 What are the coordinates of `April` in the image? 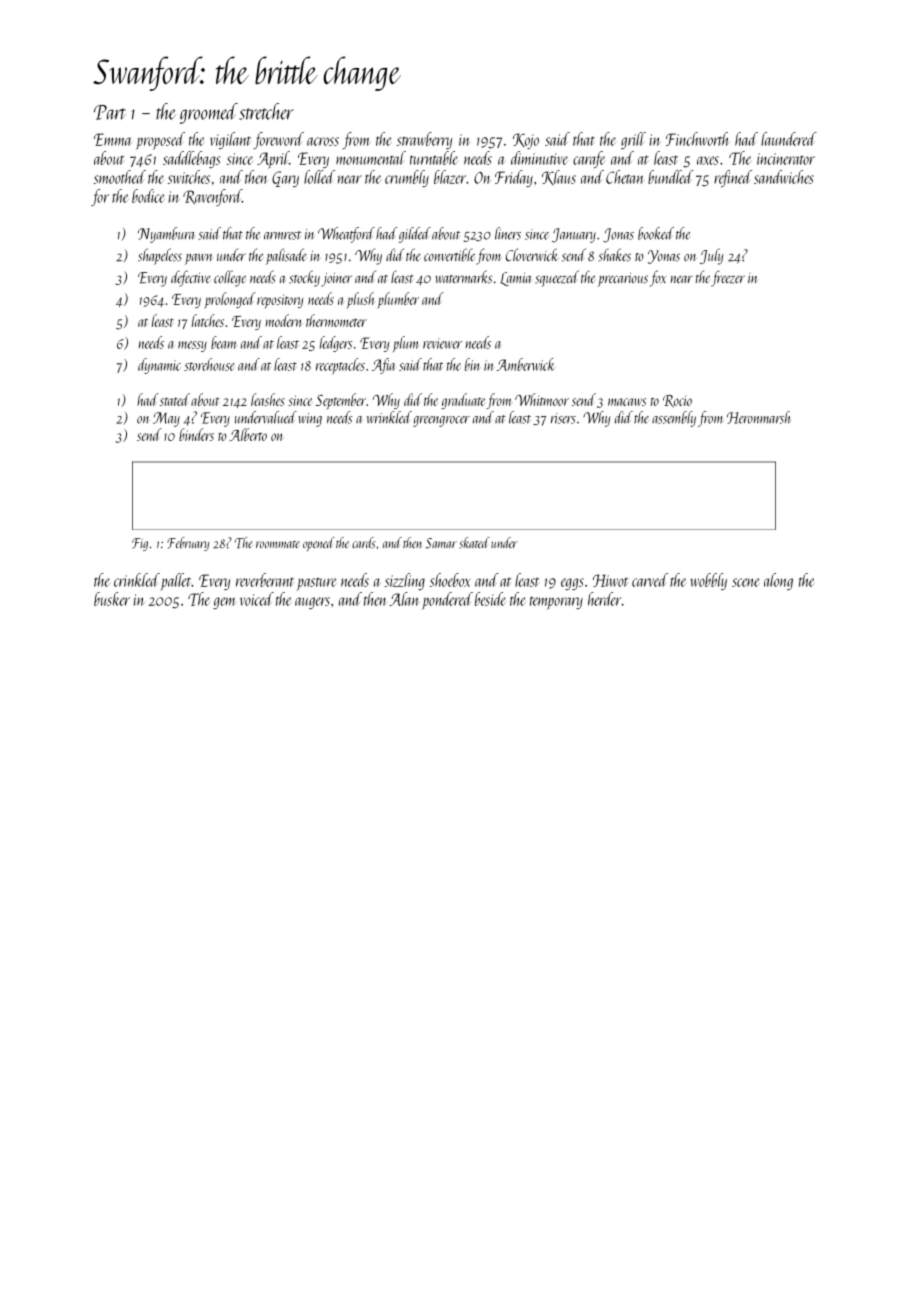 It's located at (273, 160).
